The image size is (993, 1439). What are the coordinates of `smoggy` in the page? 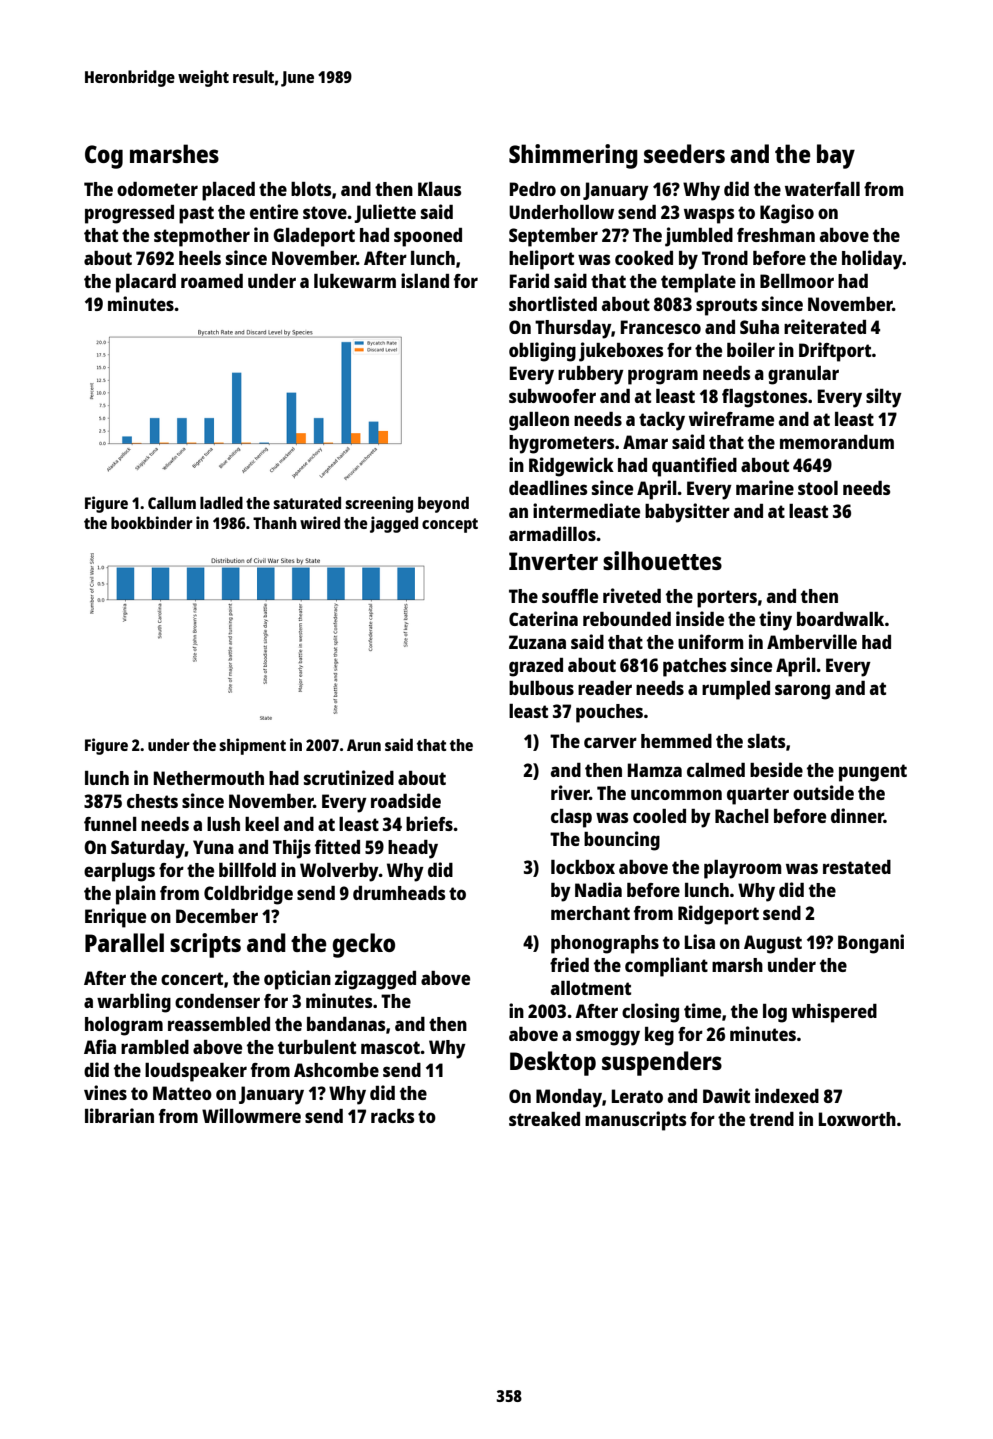 It's located at (608, 1038).
